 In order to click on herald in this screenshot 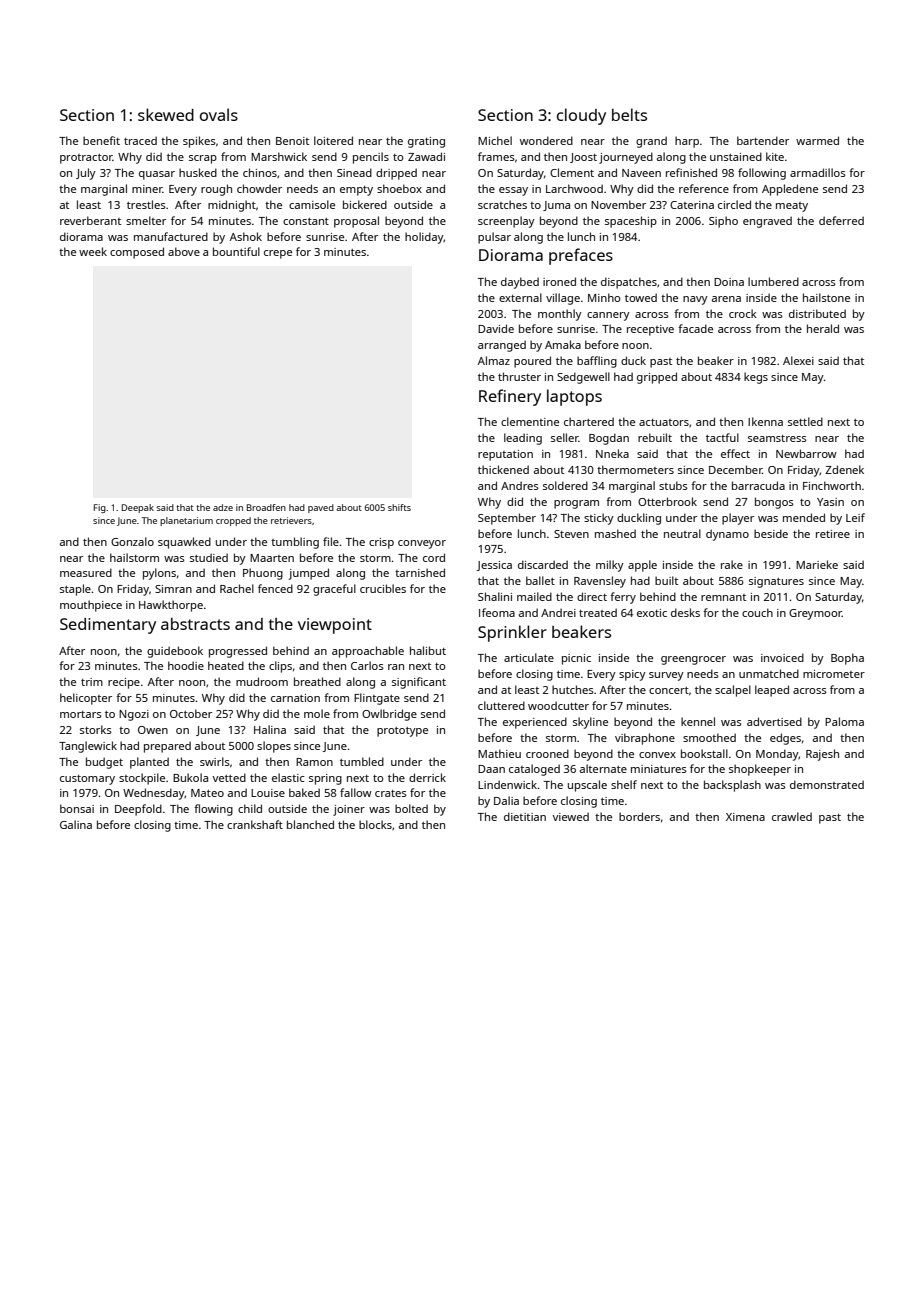, I will do `click(823, 328)`.
